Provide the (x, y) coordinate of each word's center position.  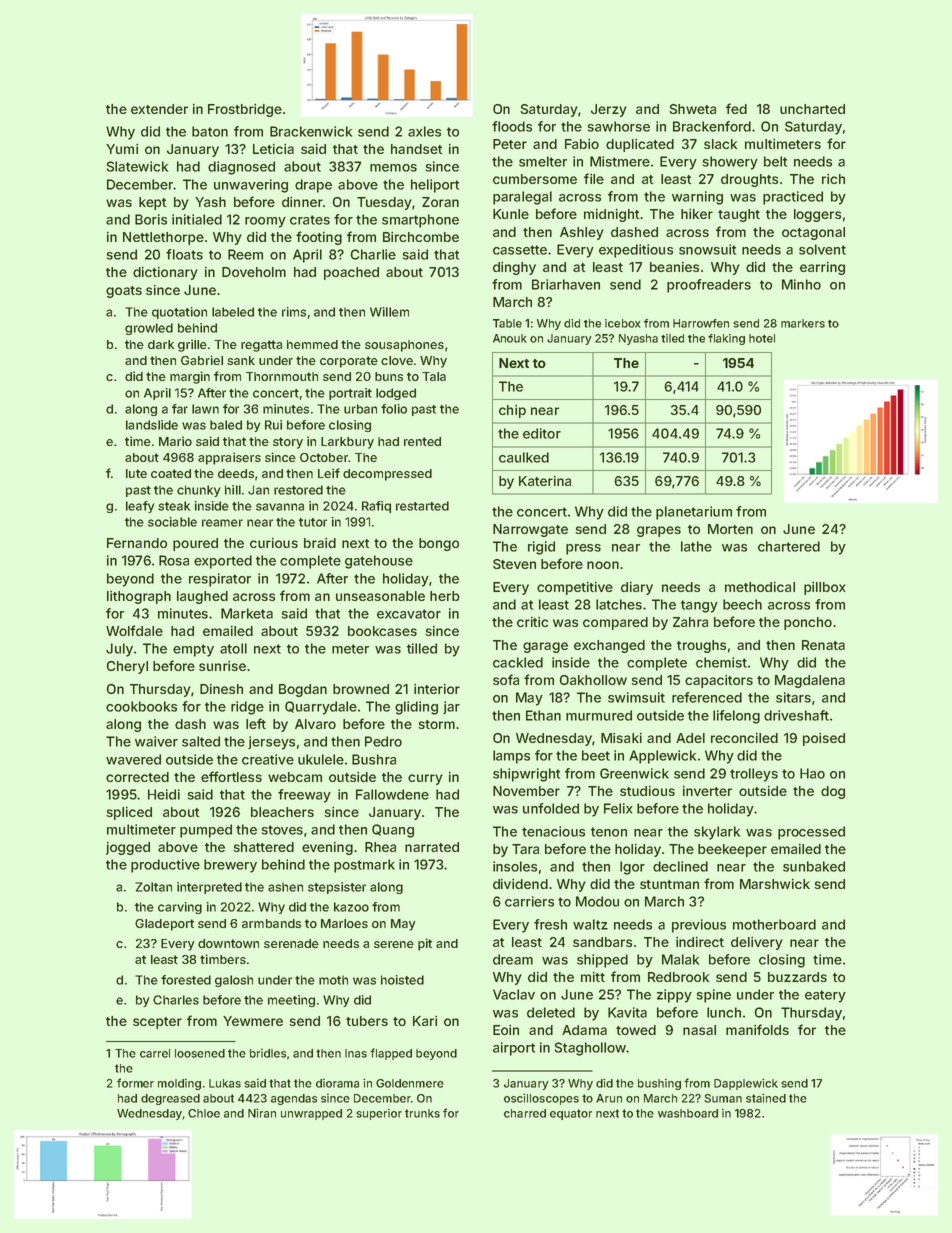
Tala (434, 376)
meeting (291, 1001)
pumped (206, 831)
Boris (151, 219)
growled (149, 329)
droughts (749, 180)
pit (425, 944)
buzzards (797, 977)
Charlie (373, 254)
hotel (762, 338)
